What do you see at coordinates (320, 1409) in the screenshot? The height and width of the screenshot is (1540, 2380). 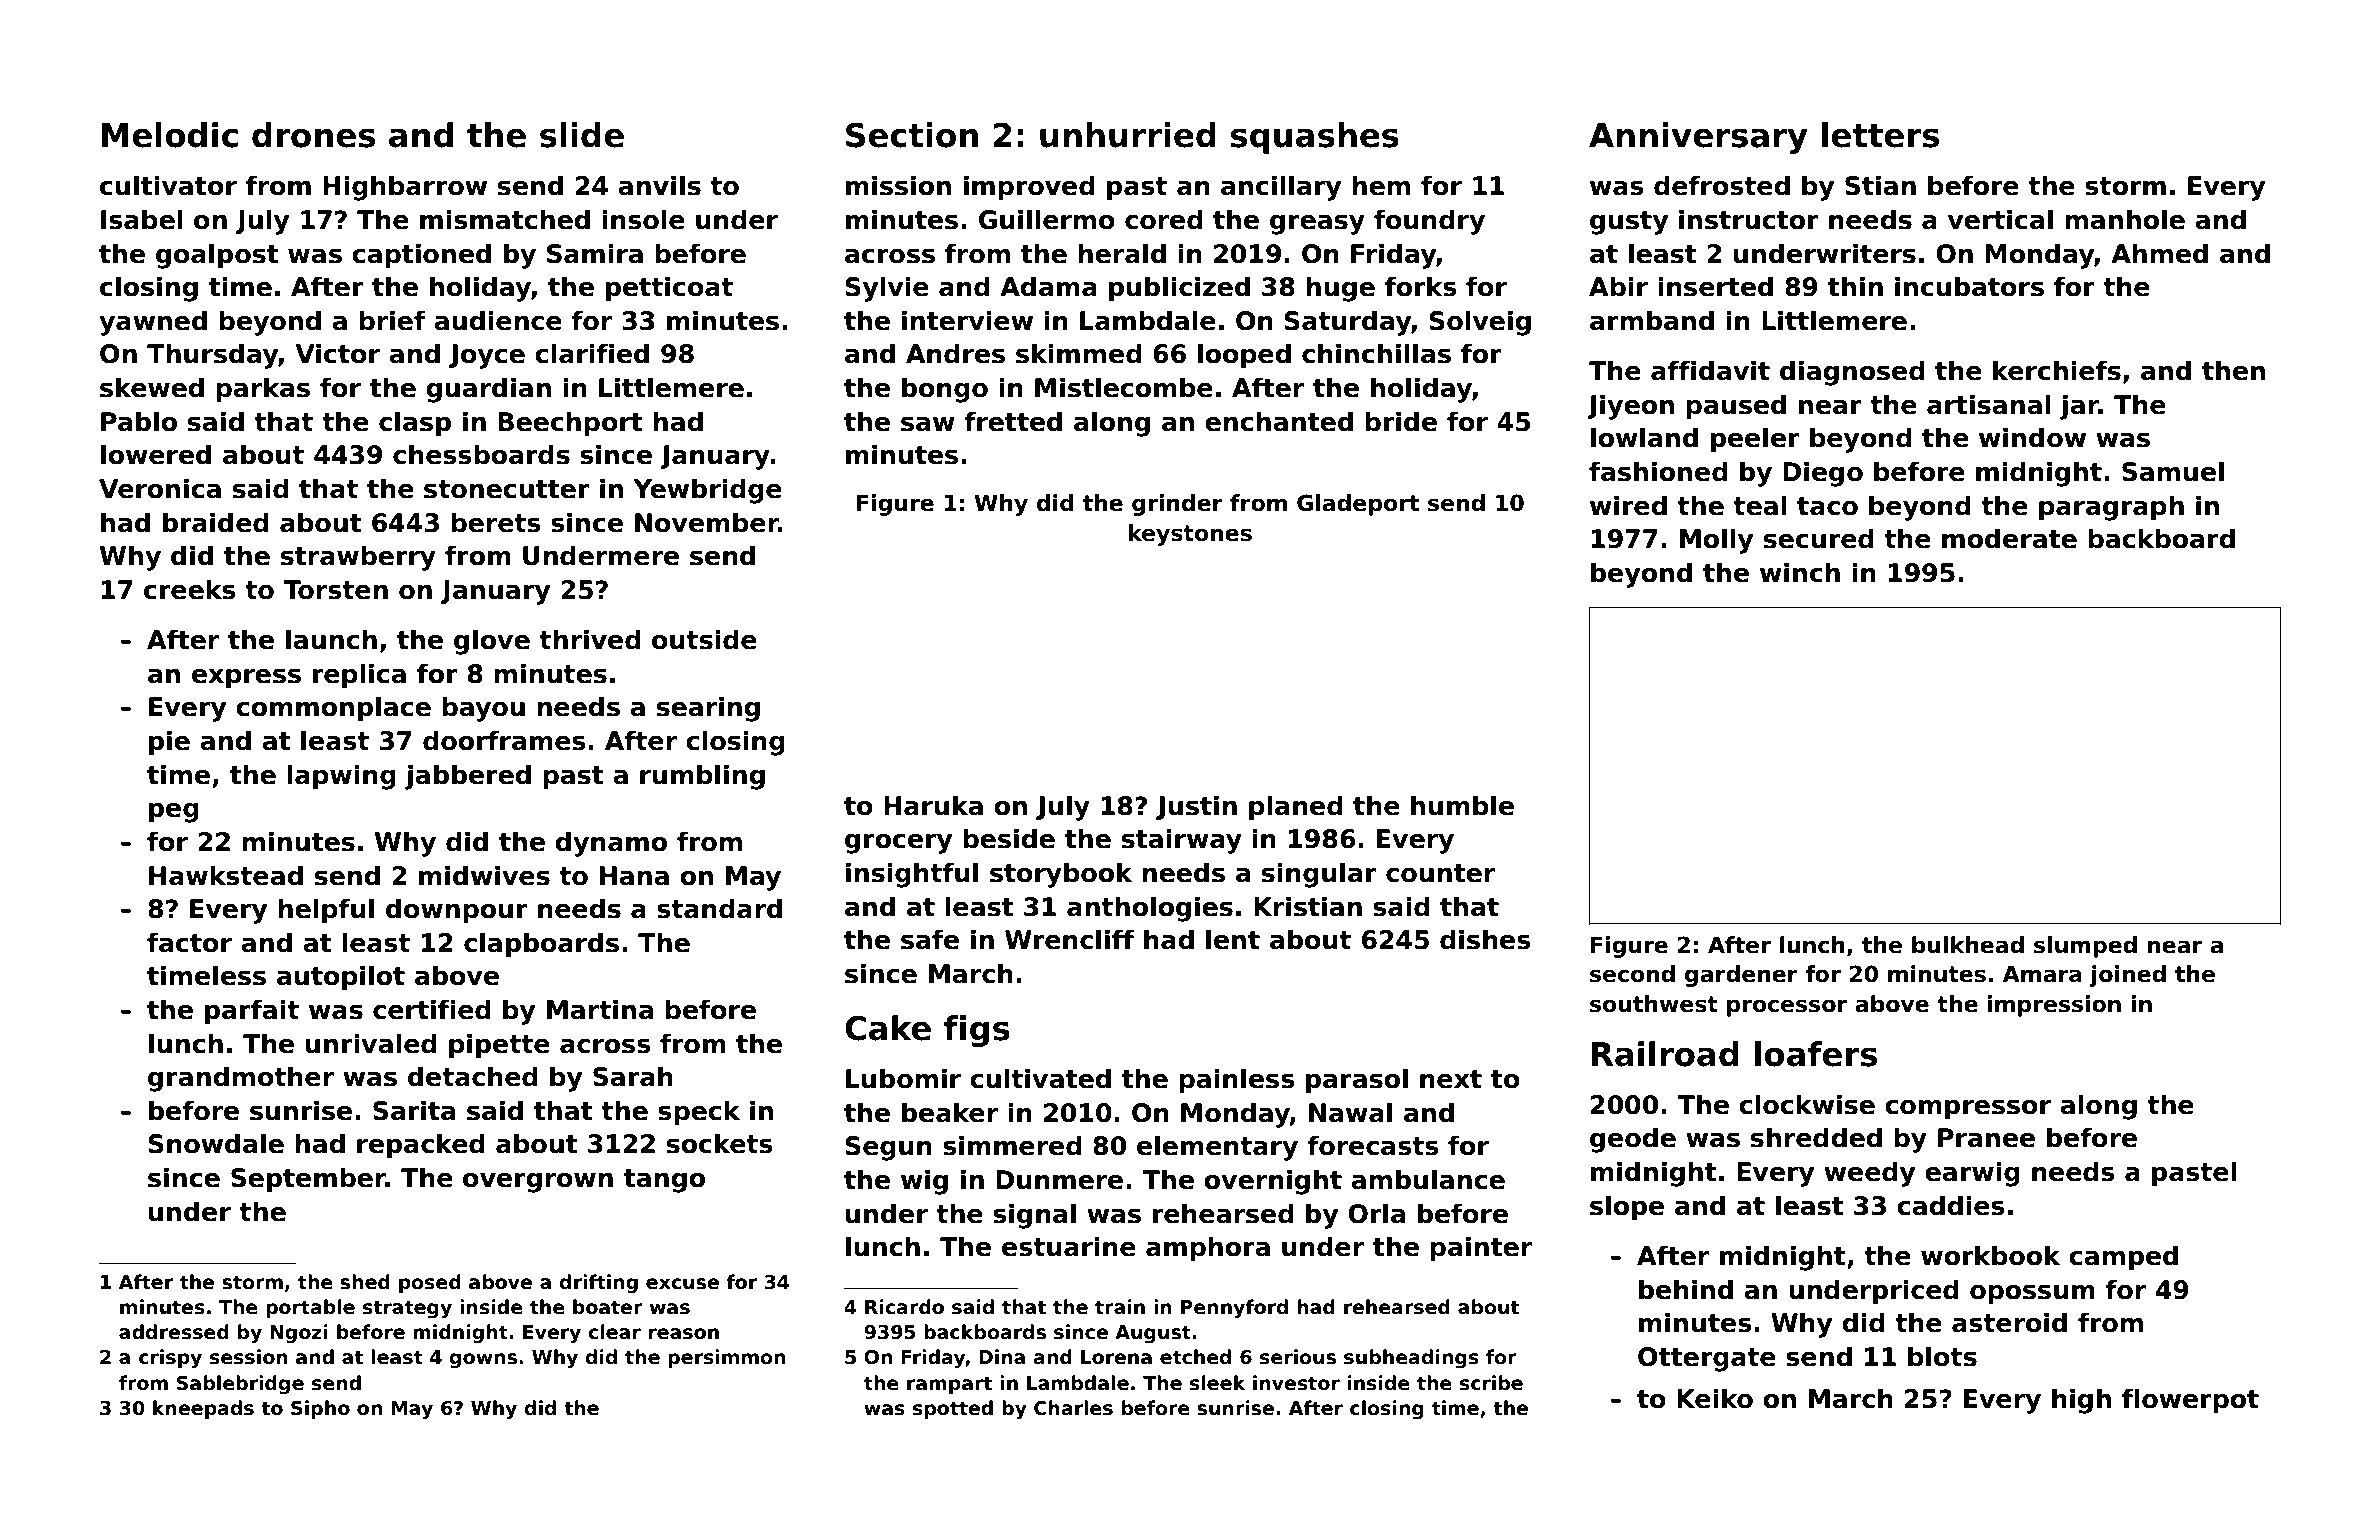 I see `Sipho` at bounding box center [320, 1409].
